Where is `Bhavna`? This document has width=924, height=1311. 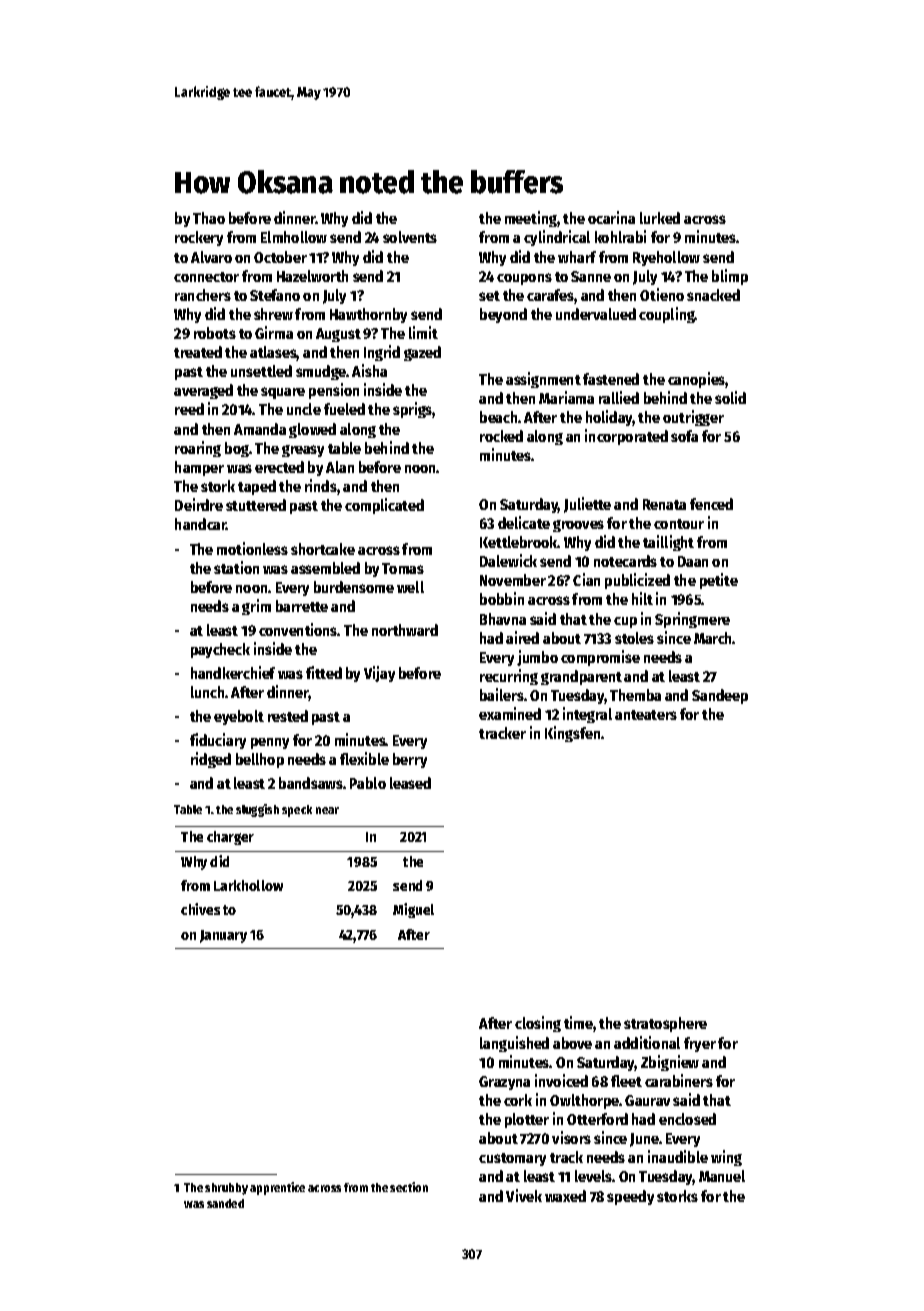
Bhavna is located at coordinates (503, 619).
